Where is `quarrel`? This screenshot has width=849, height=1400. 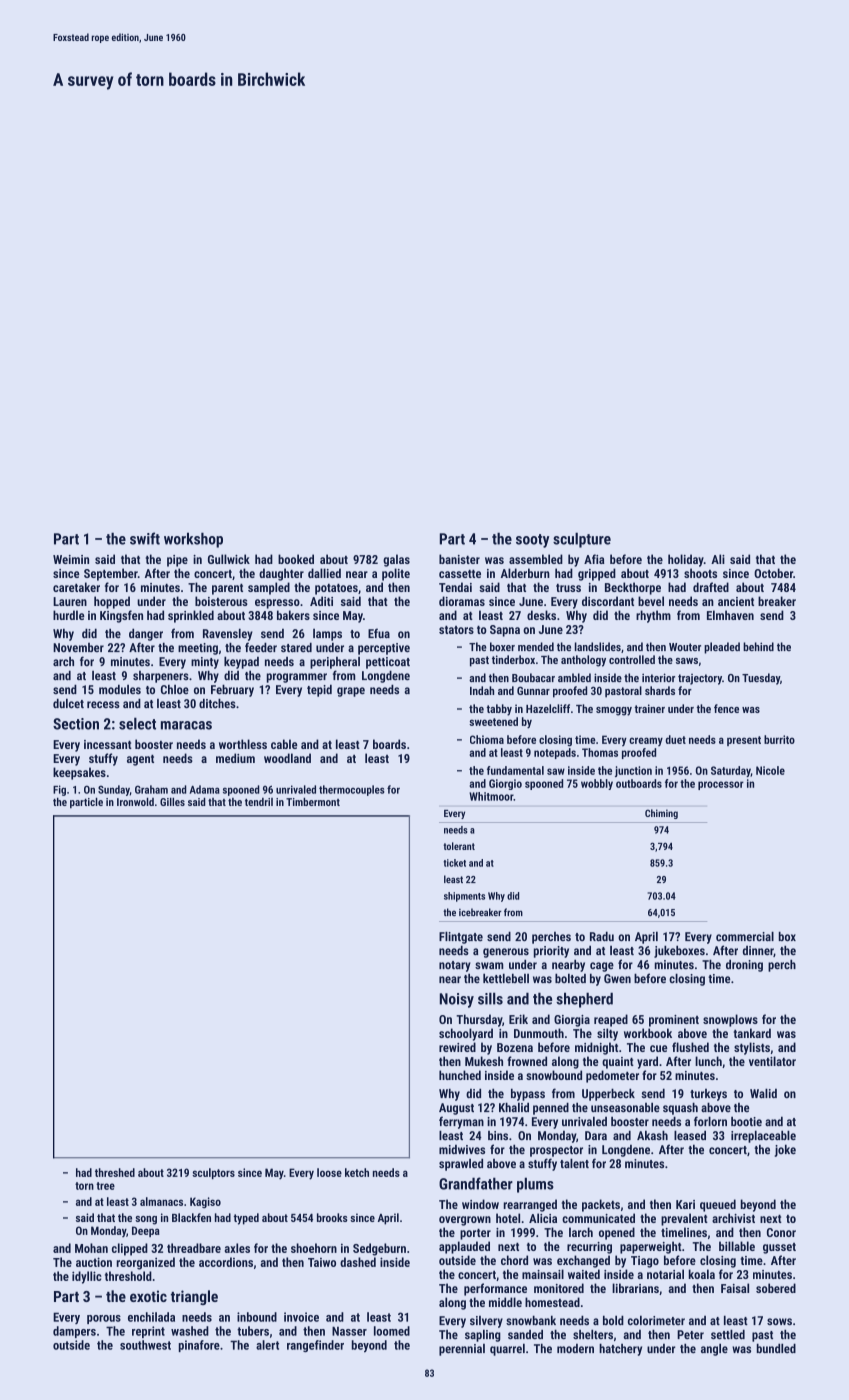 quarrel is located at coordinates (507, 1349).
